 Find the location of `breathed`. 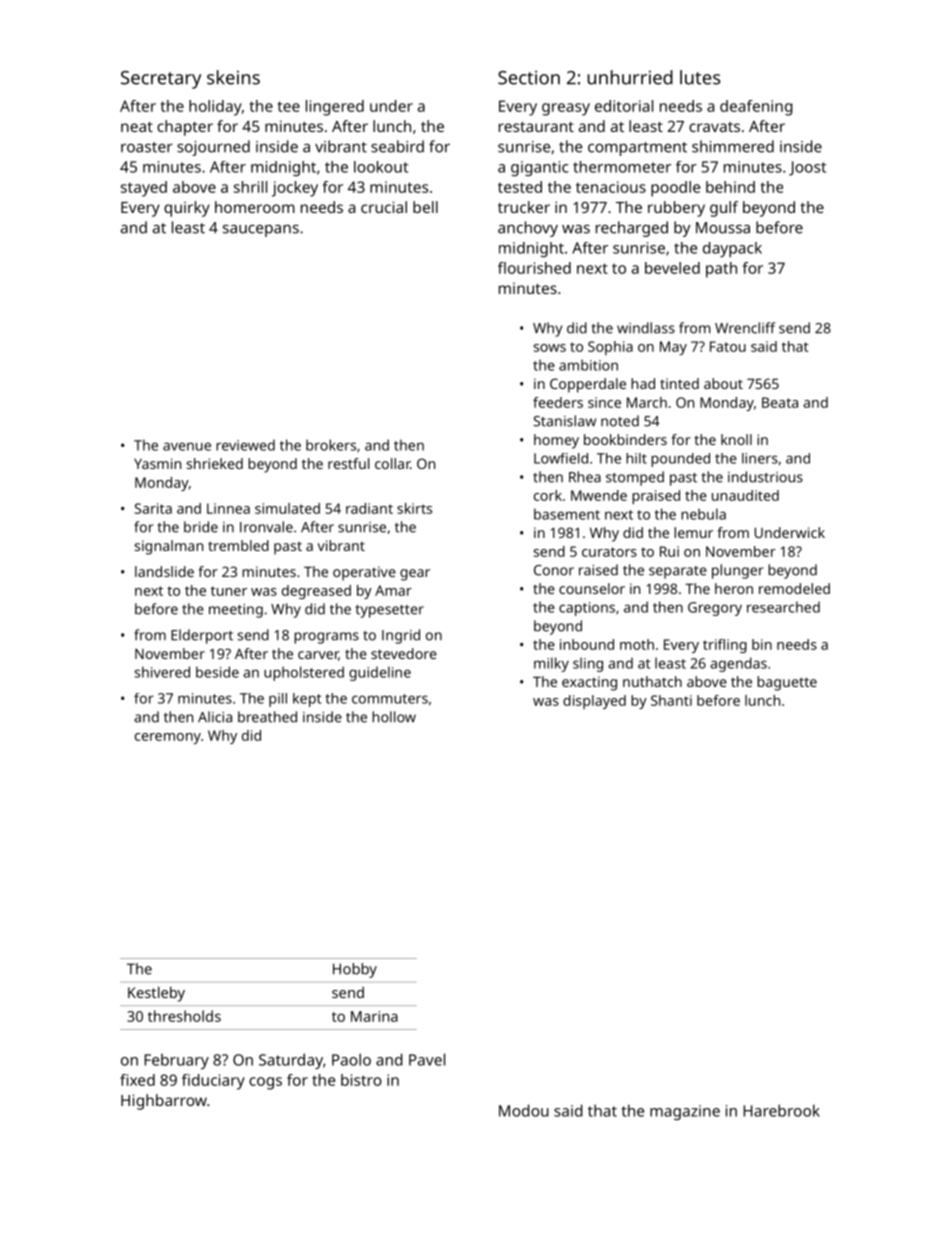

breathed is located at coordinates (267, 717).
